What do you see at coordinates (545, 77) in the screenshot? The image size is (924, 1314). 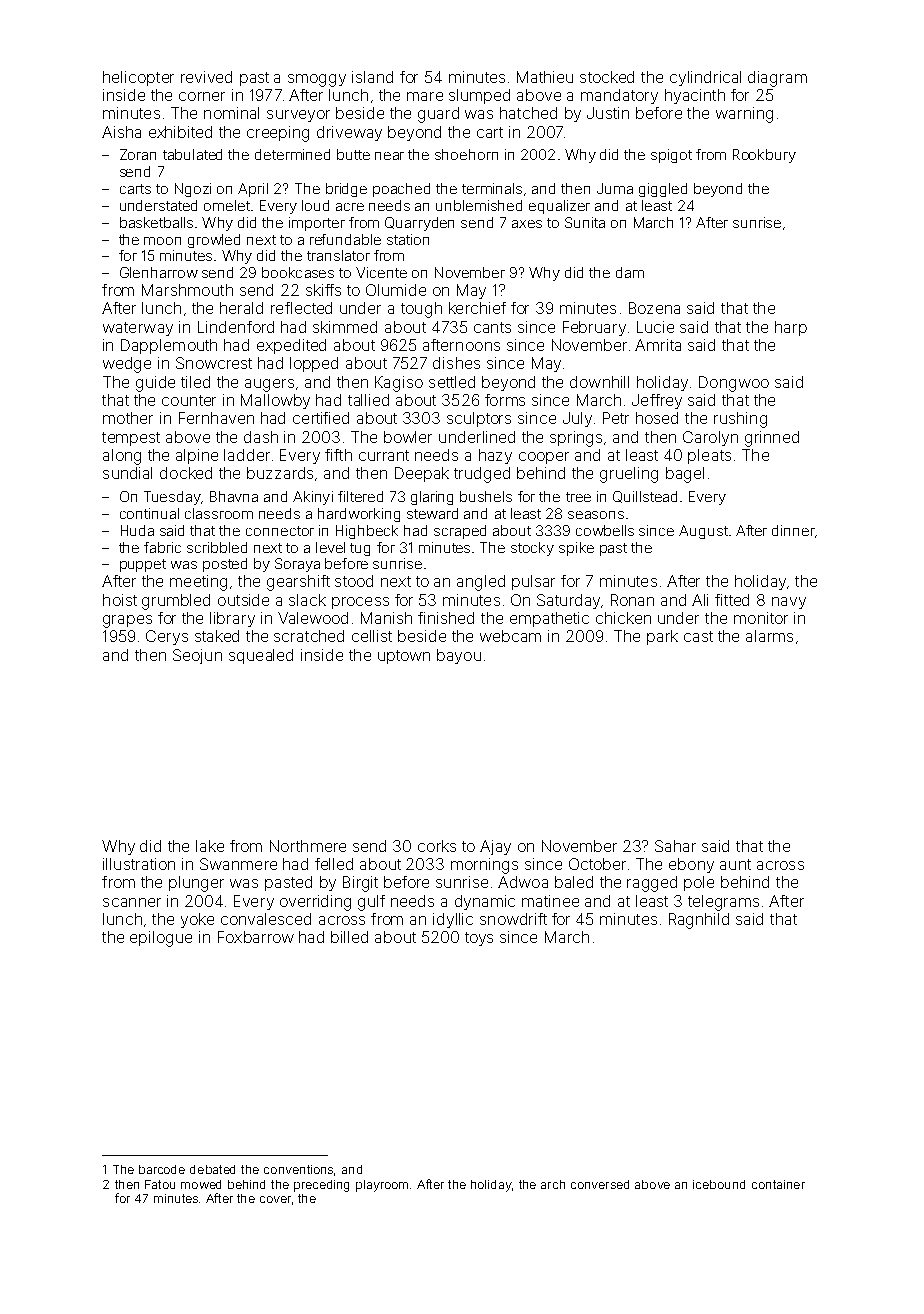 I see `Mathieu` at bounding box center [545, 77].
